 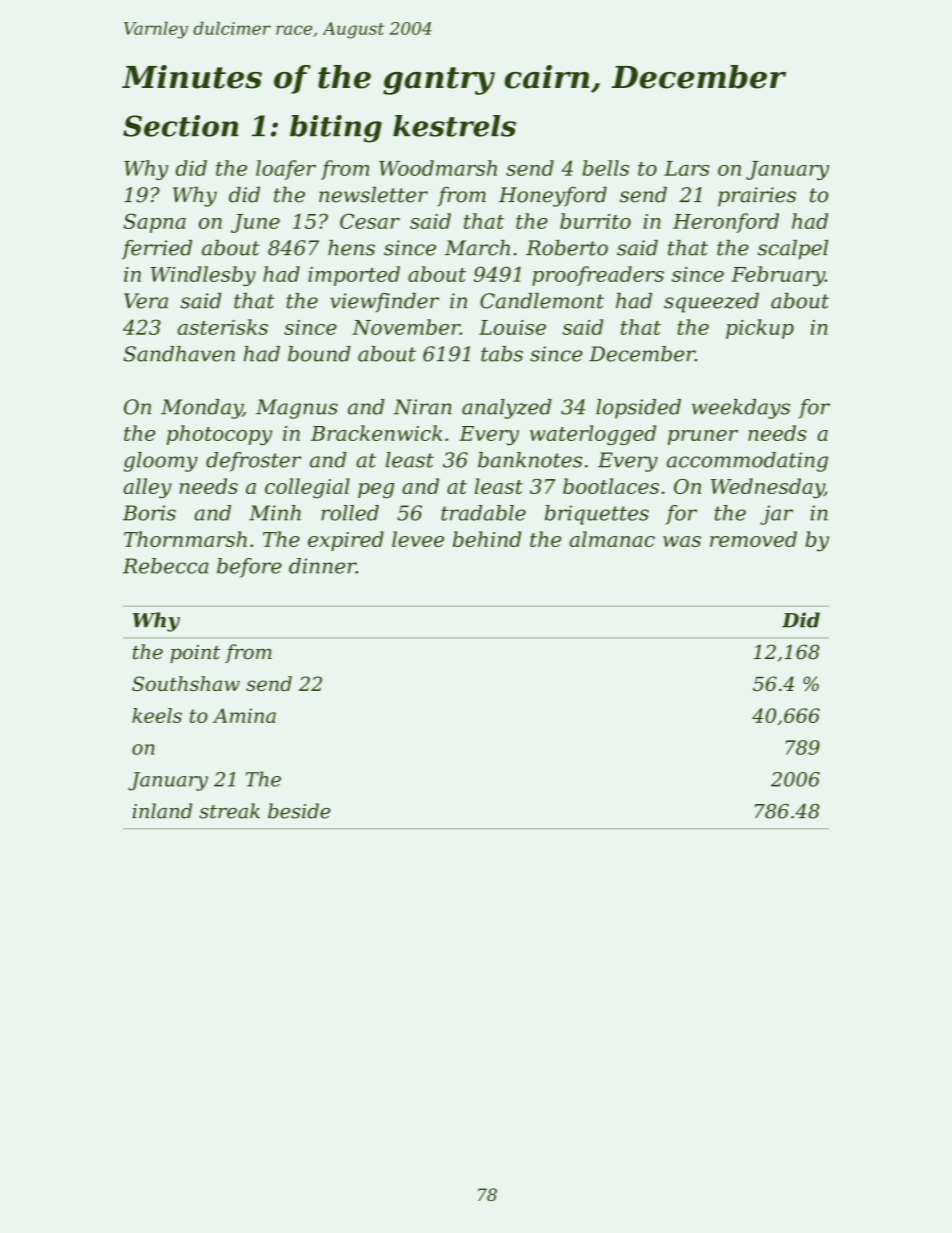 I want to click on kestrels, so click(x=454, y=126).
